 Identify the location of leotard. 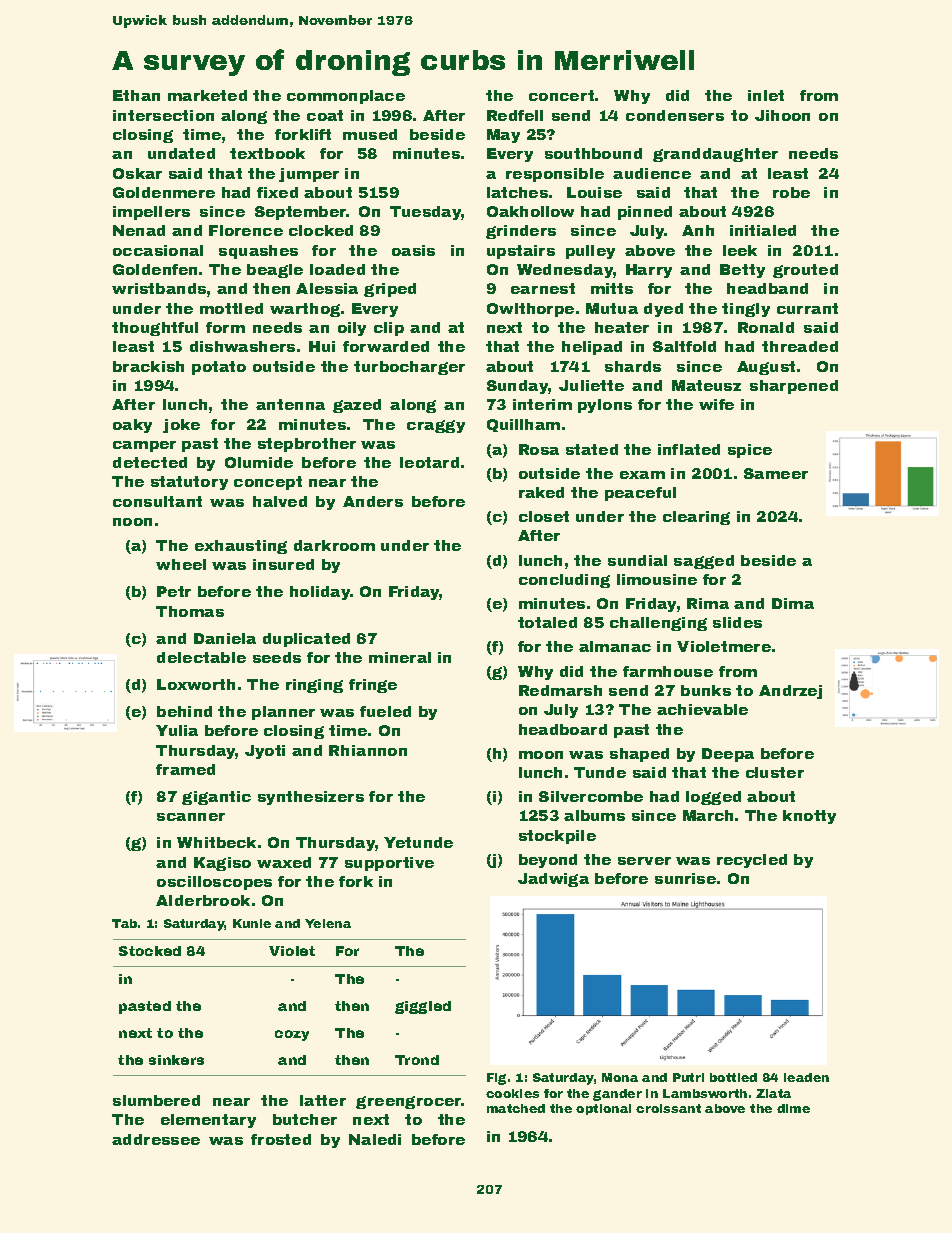
(429, 462).
